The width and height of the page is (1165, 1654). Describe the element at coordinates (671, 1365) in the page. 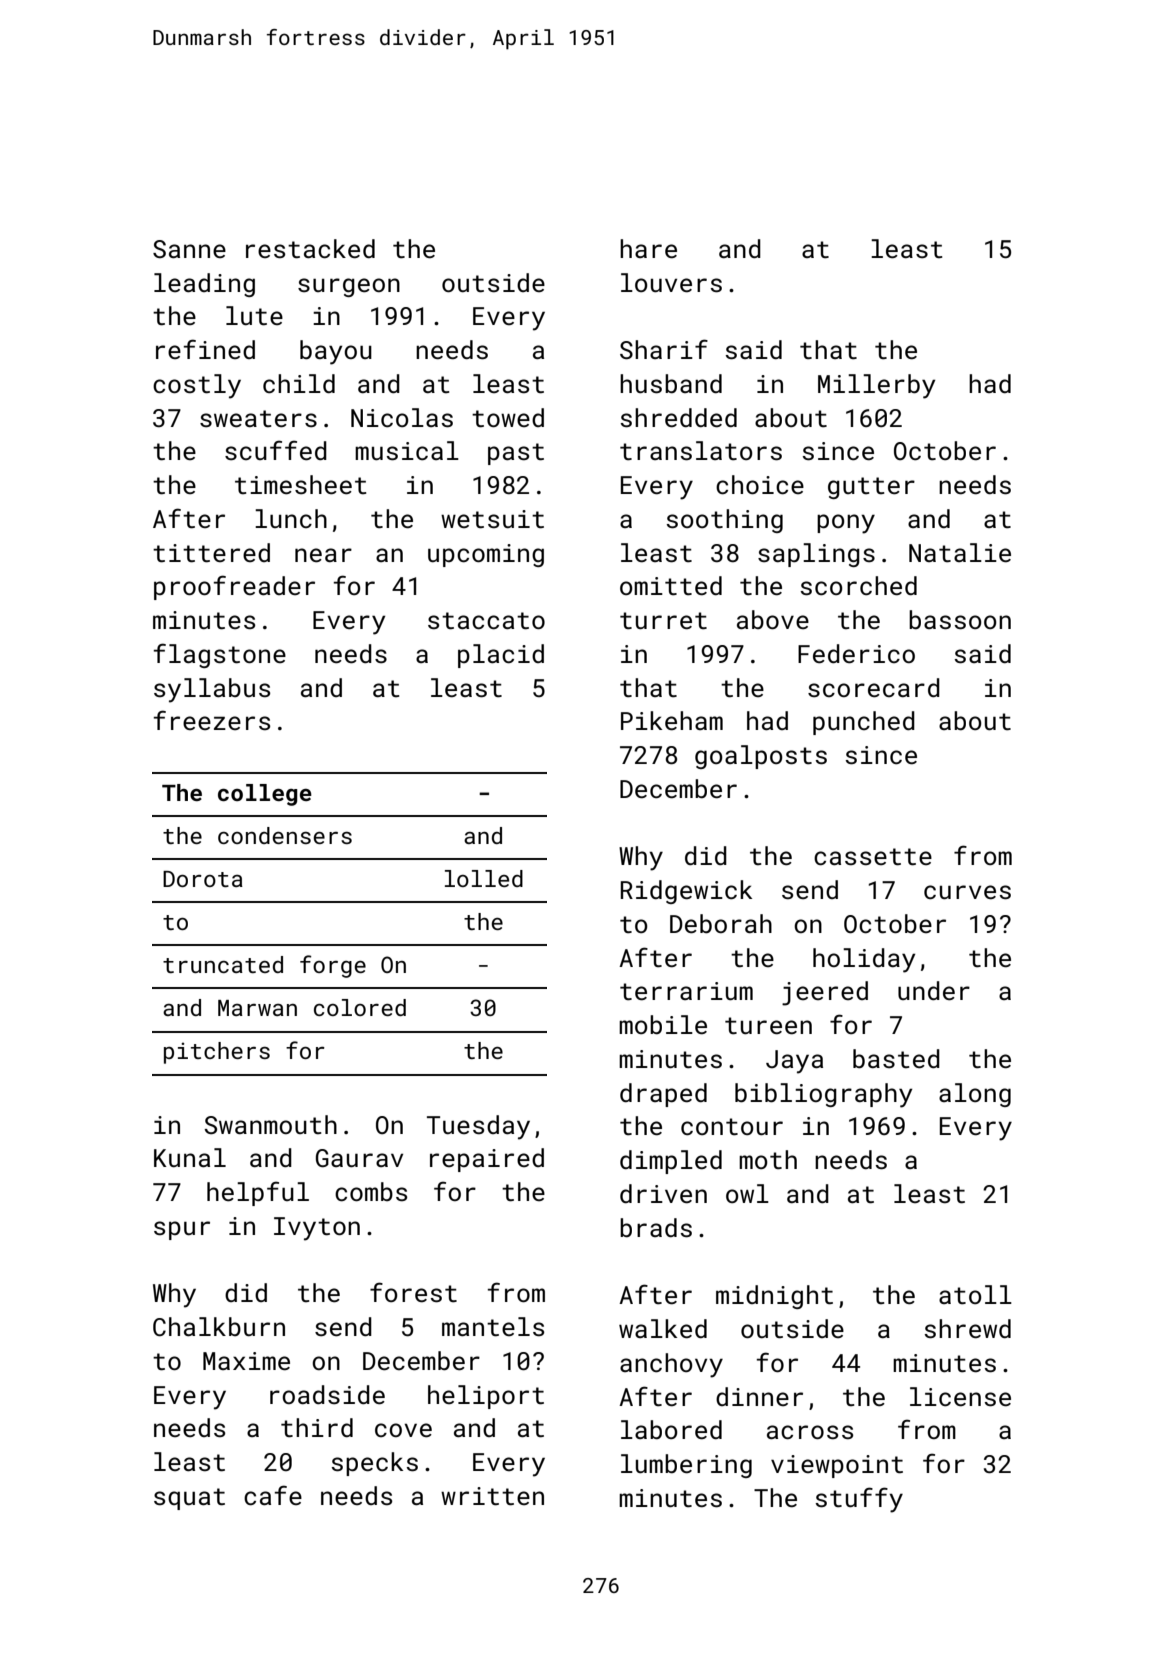

I see `anchovy` at that location.
